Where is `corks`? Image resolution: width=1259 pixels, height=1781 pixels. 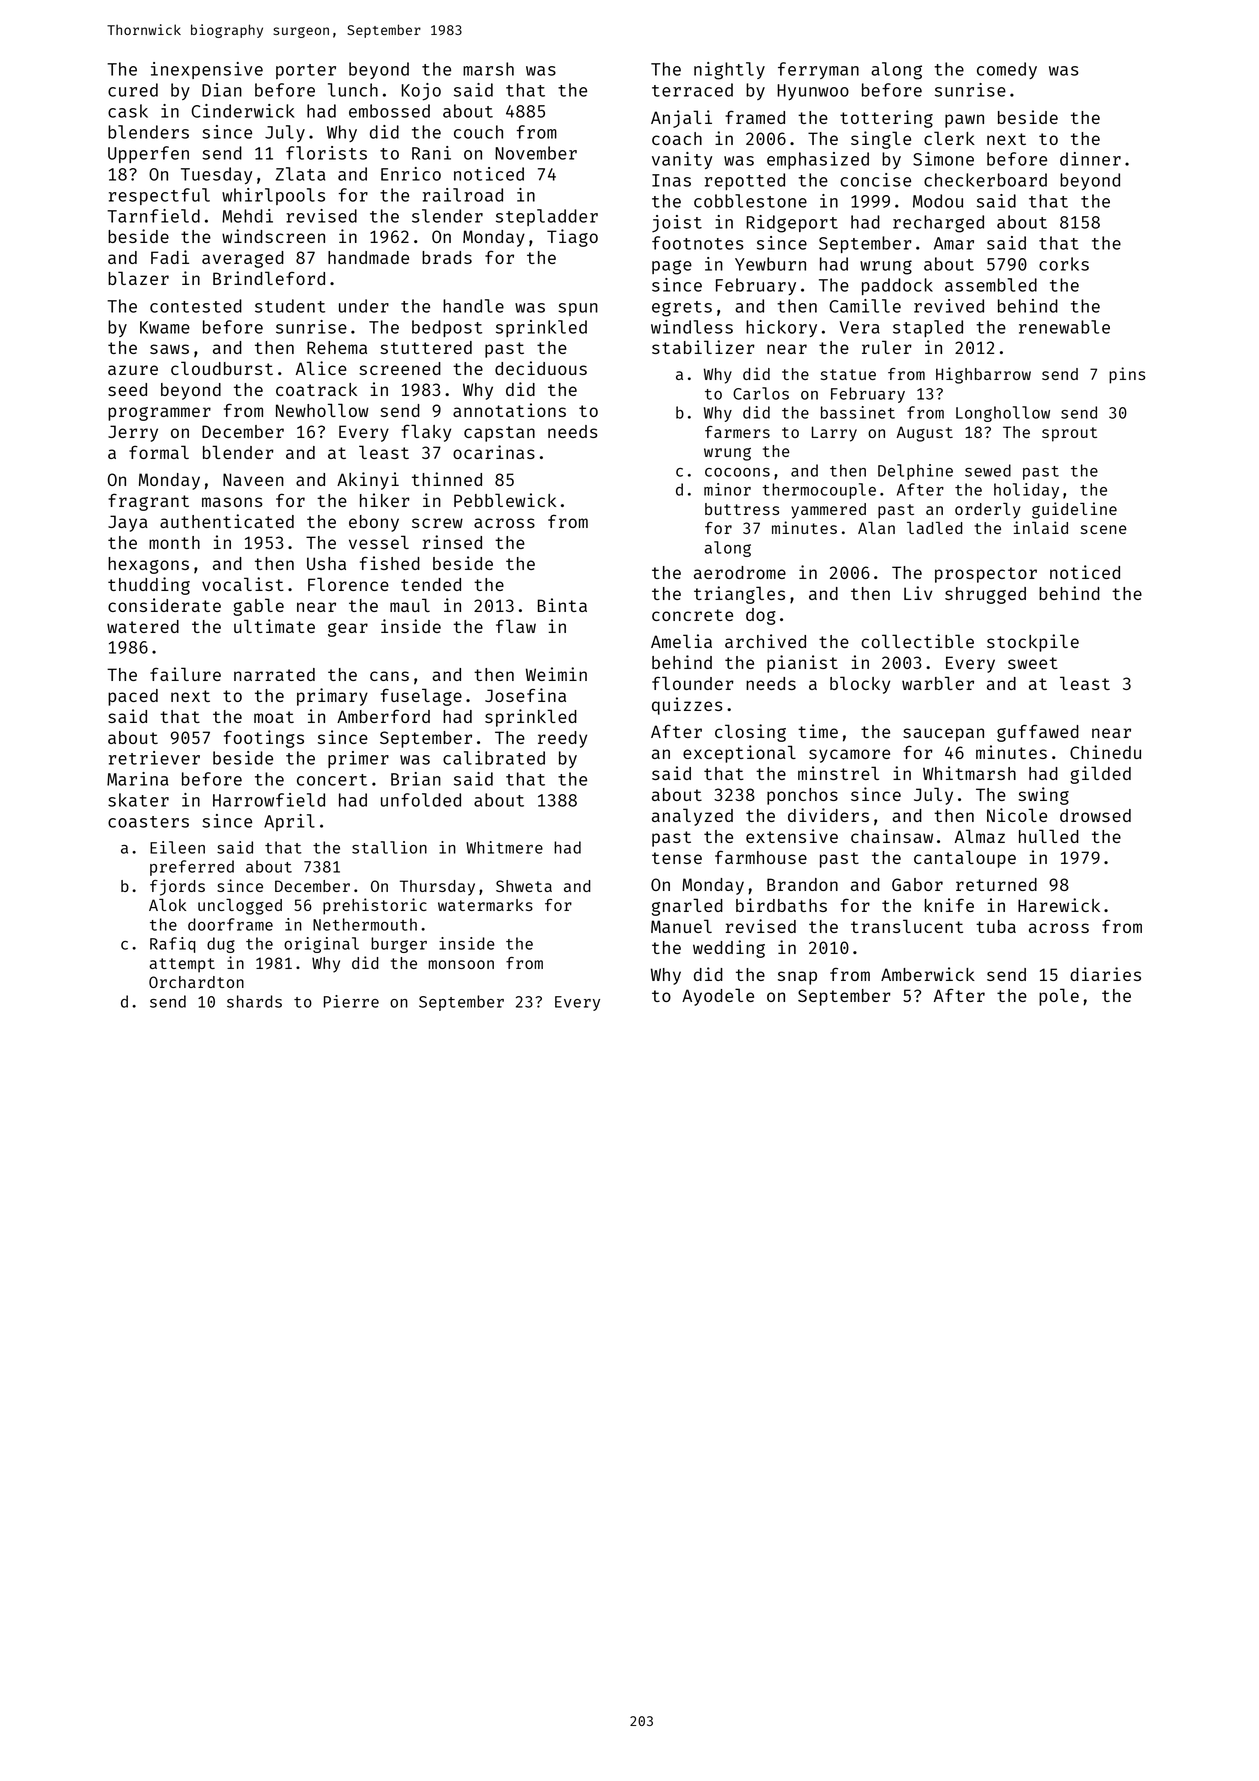
corks is located at coordinates (1064, 264).
